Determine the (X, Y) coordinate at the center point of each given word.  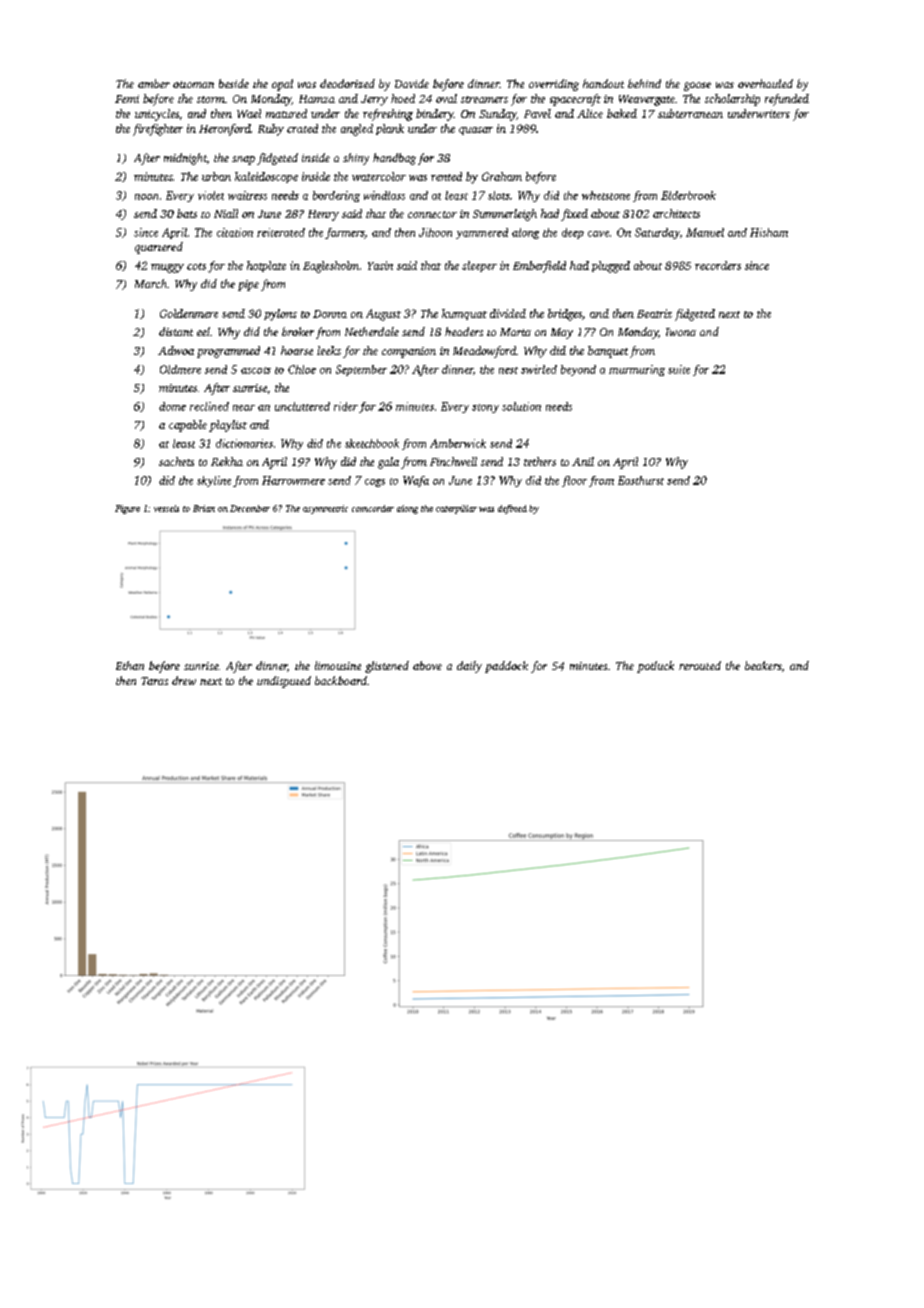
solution (521, 406)
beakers (763, 665)
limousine (338, 665)
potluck (655, 667)
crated (302, 128)
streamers (484, 99)
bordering (336, 196)
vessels (166, 508)
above (427, 665)
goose (697, 86)
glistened (387, 667)
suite (679, 369)
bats (187, 213)
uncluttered (302, 406)
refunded (787, 100)
